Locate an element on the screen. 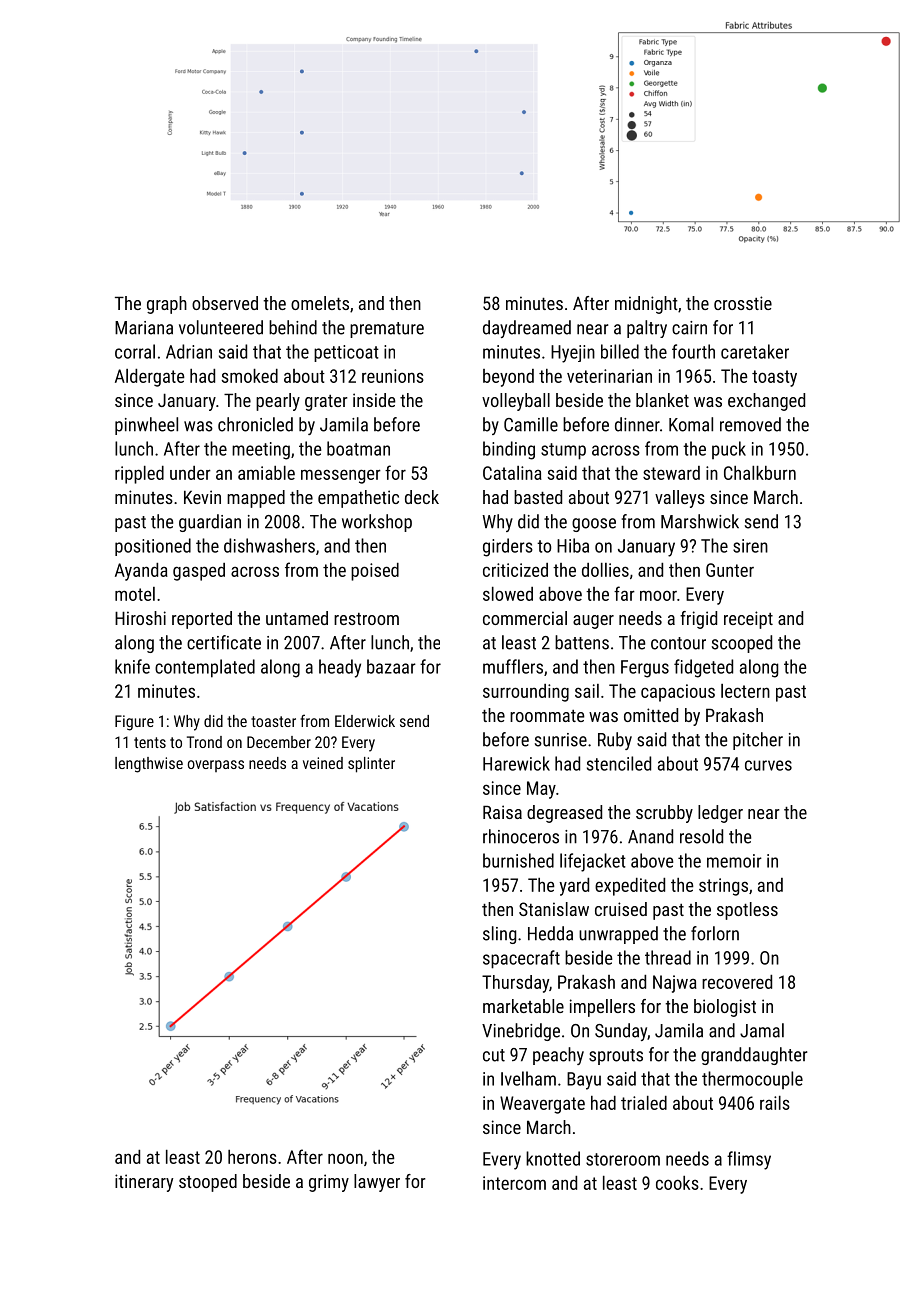  daydreamed is located at coordinates (527, 329).
